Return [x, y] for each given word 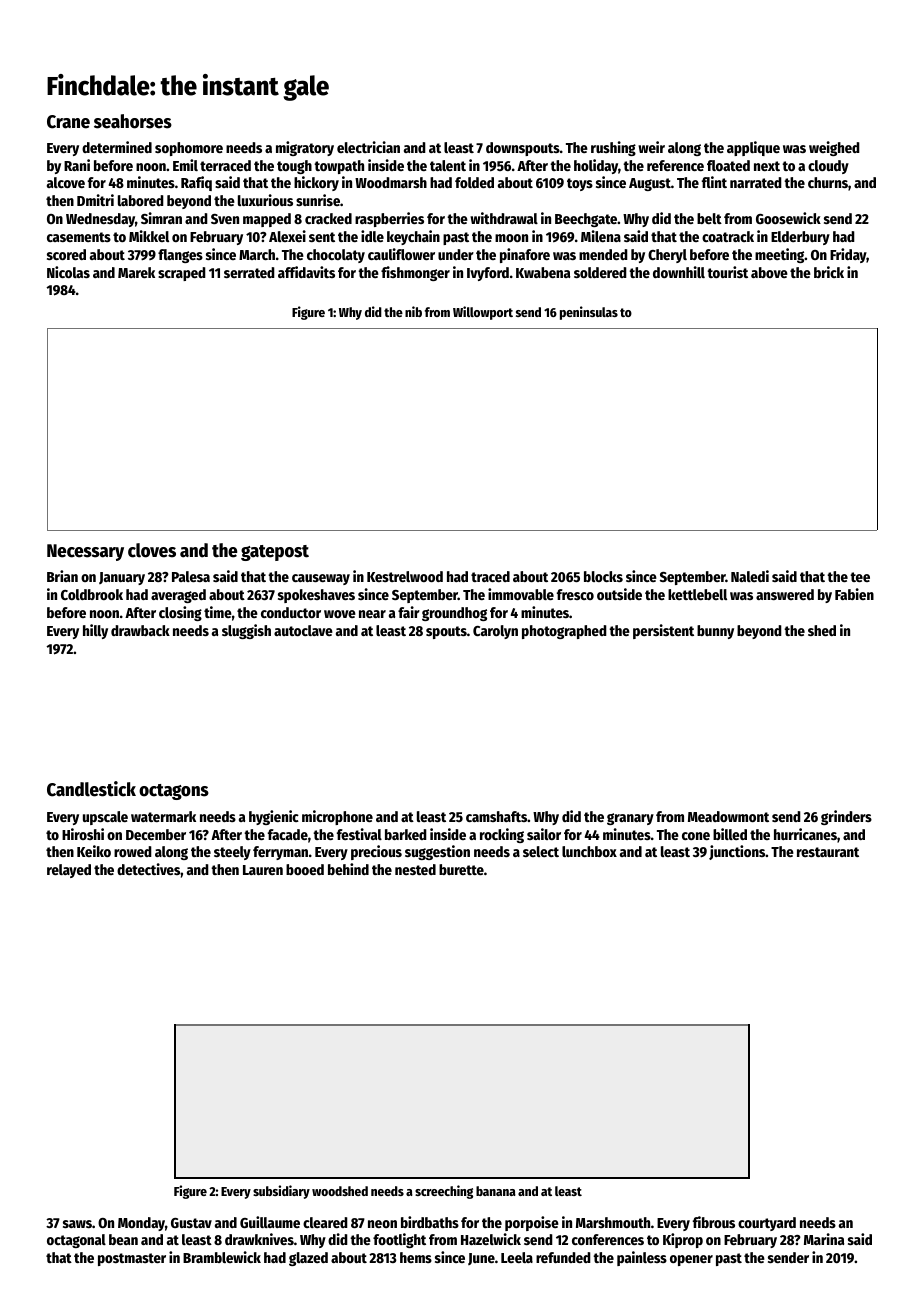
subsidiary [281, 1192]
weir [651, 147]
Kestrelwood [405, 576]
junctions [737, 852]
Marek [136, 272]
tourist [727, 272]
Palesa [191, 576]
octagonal [76, 1241]
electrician [368, 147]
